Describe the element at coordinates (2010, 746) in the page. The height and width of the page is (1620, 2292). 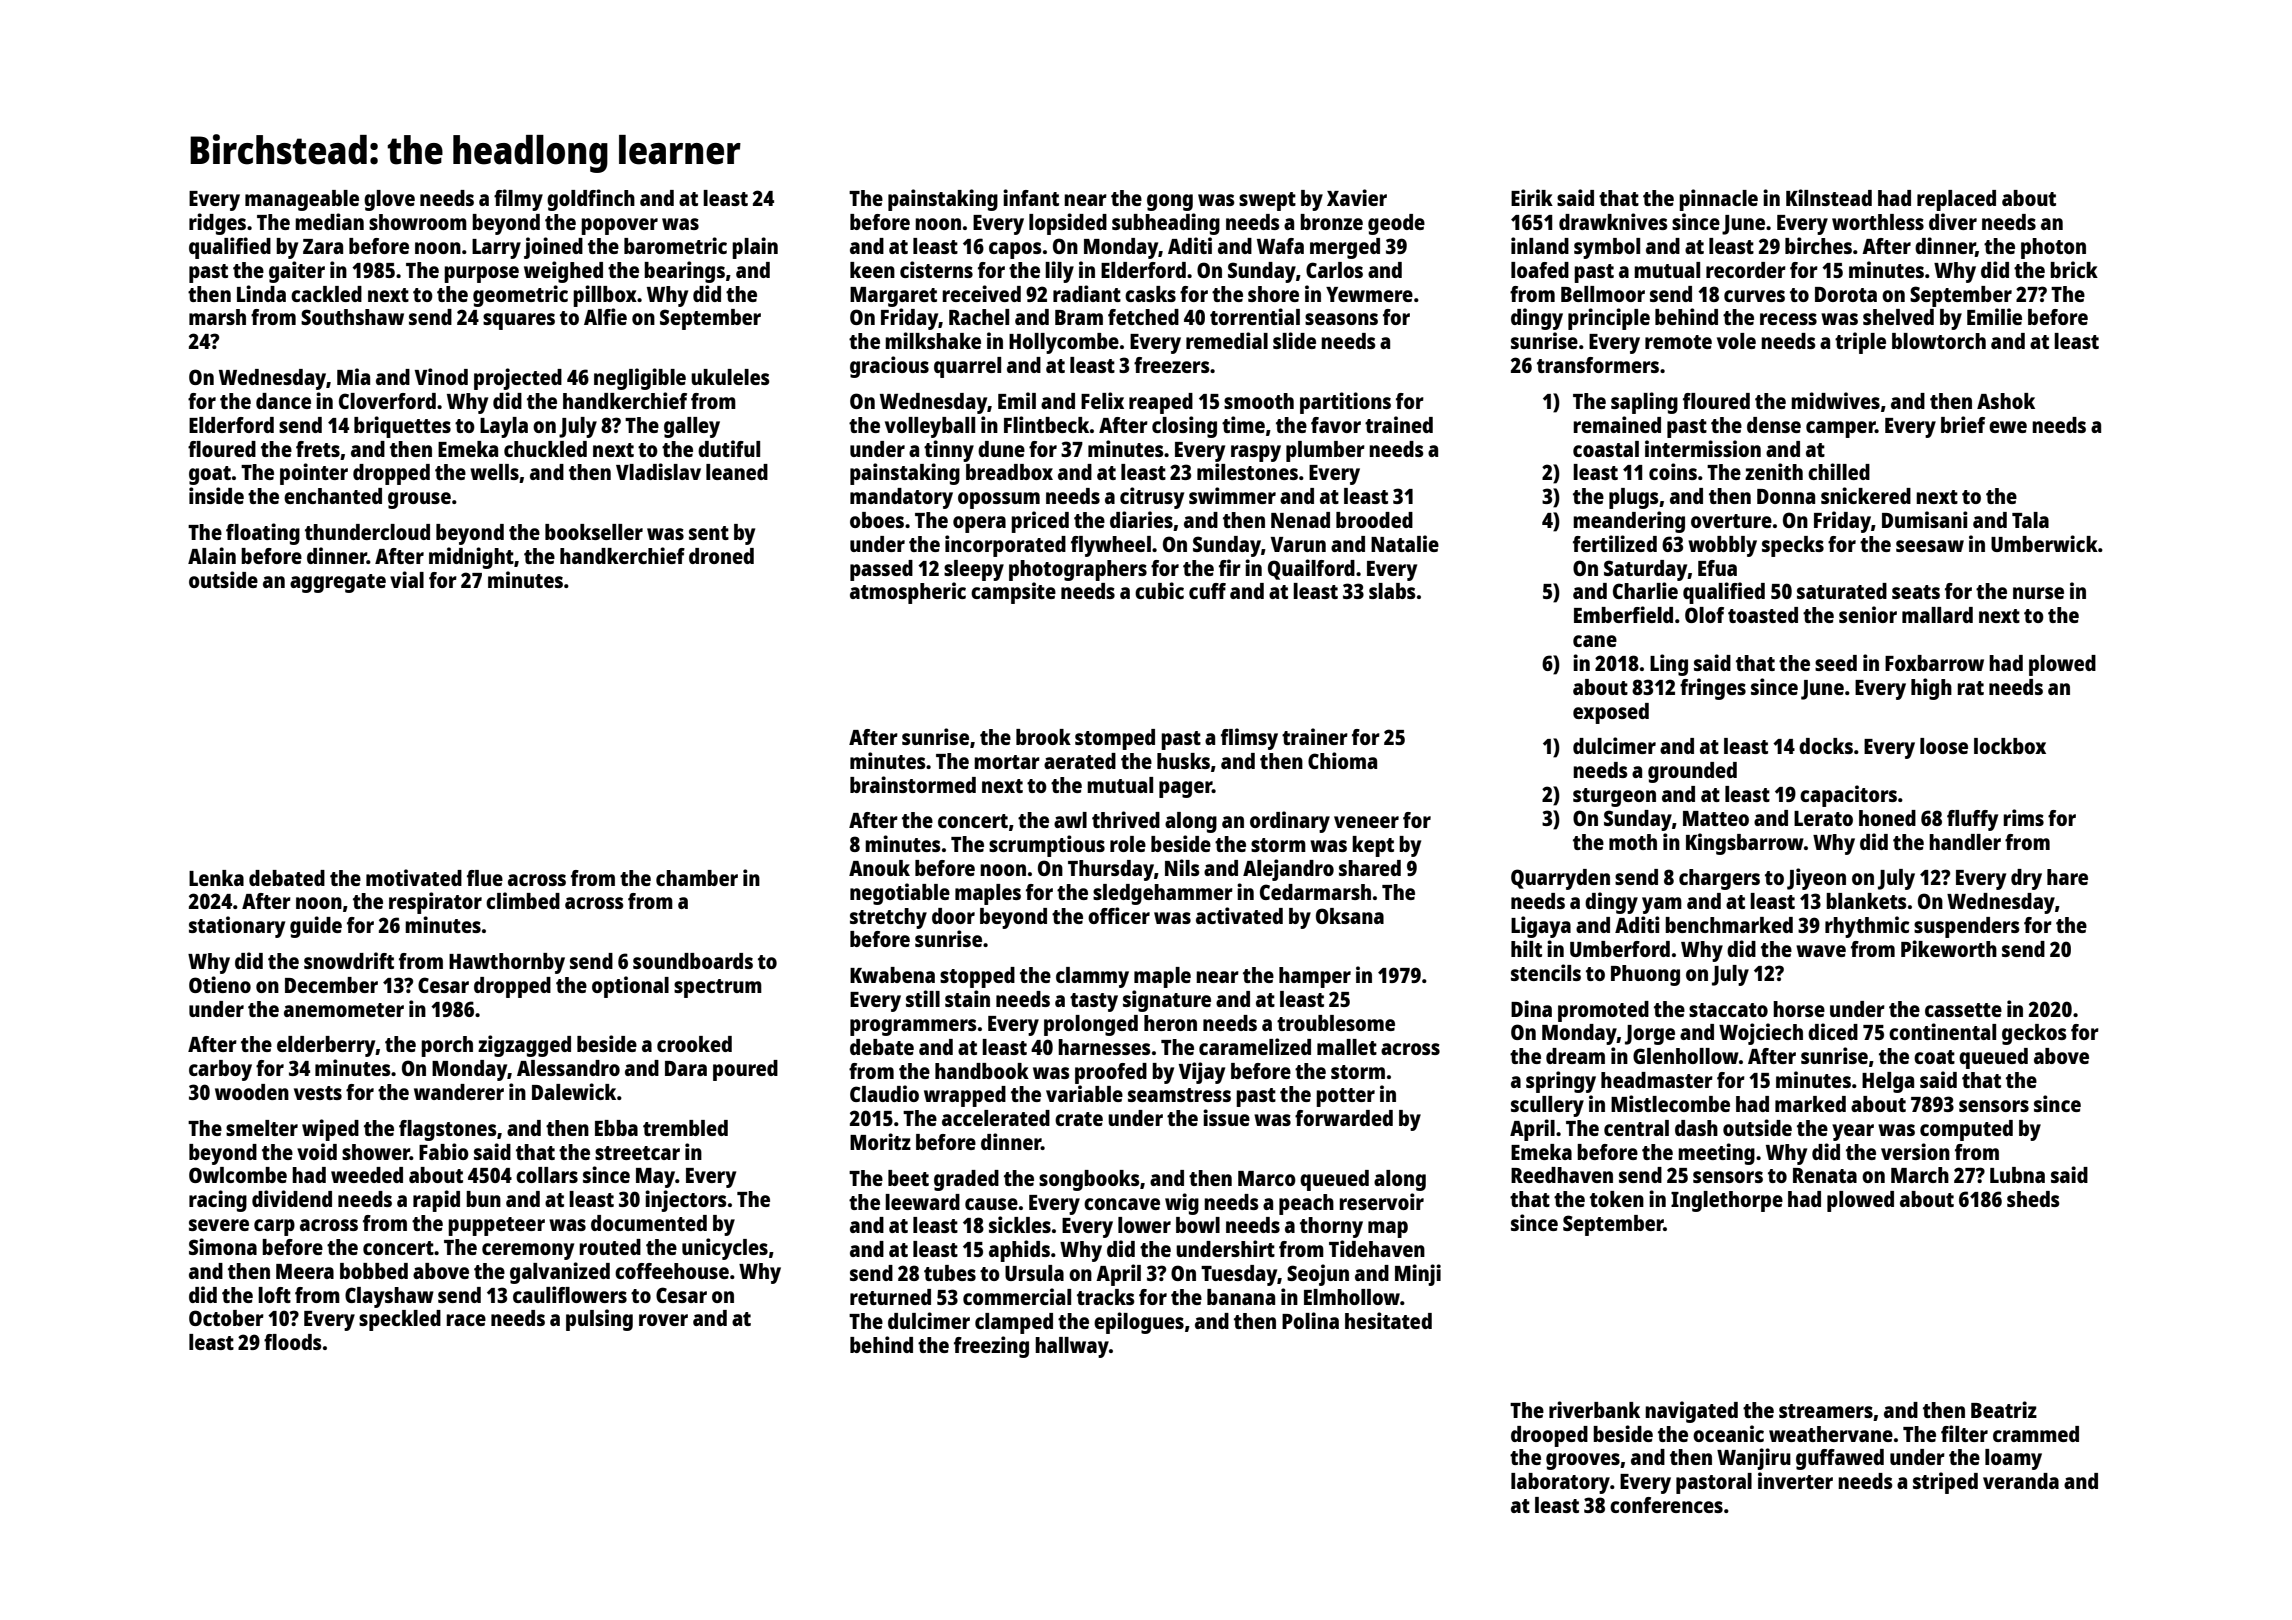
I see `lockbox` at that location.
